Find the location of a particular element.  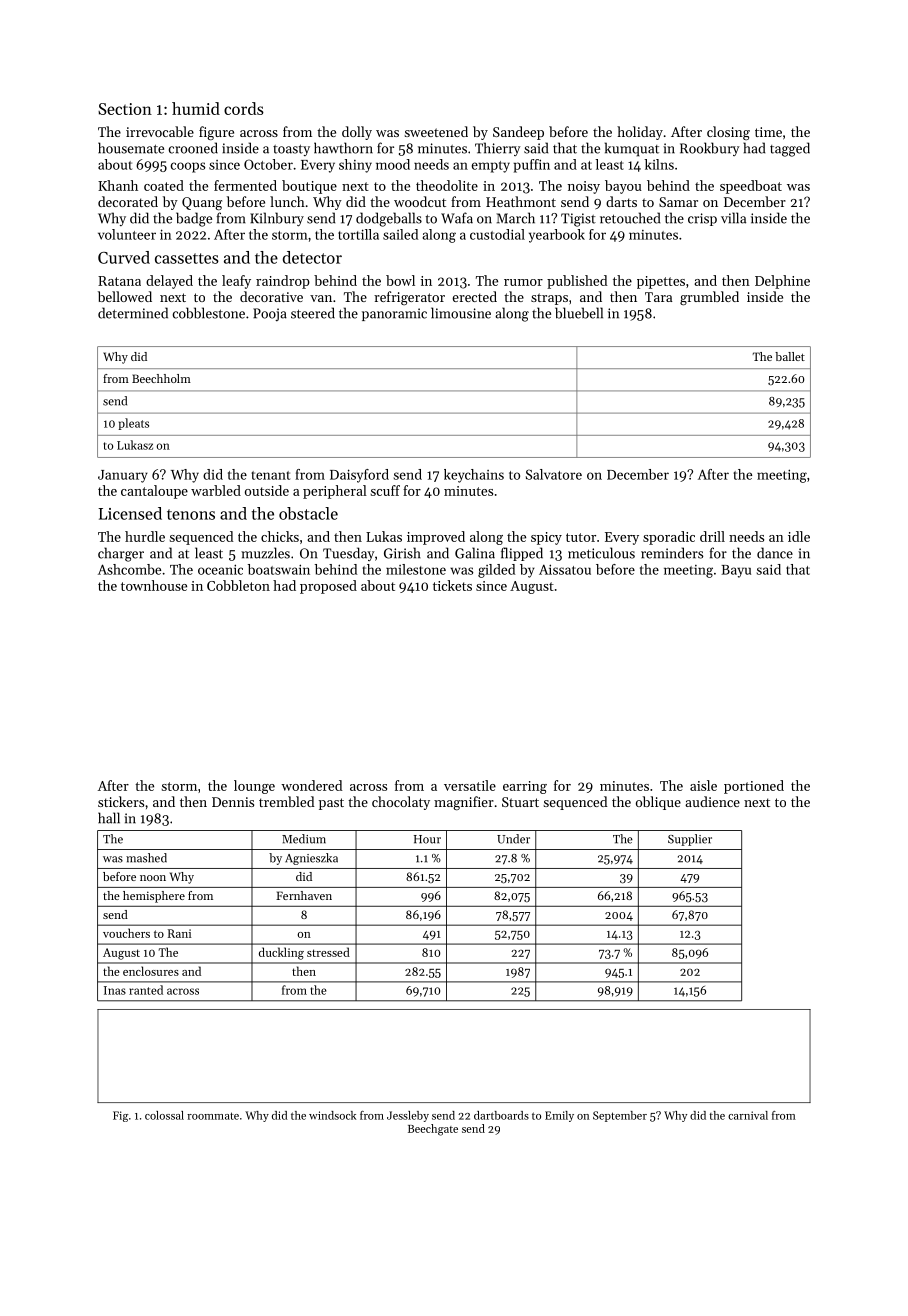

badge is located at coordinates (194, 219).
